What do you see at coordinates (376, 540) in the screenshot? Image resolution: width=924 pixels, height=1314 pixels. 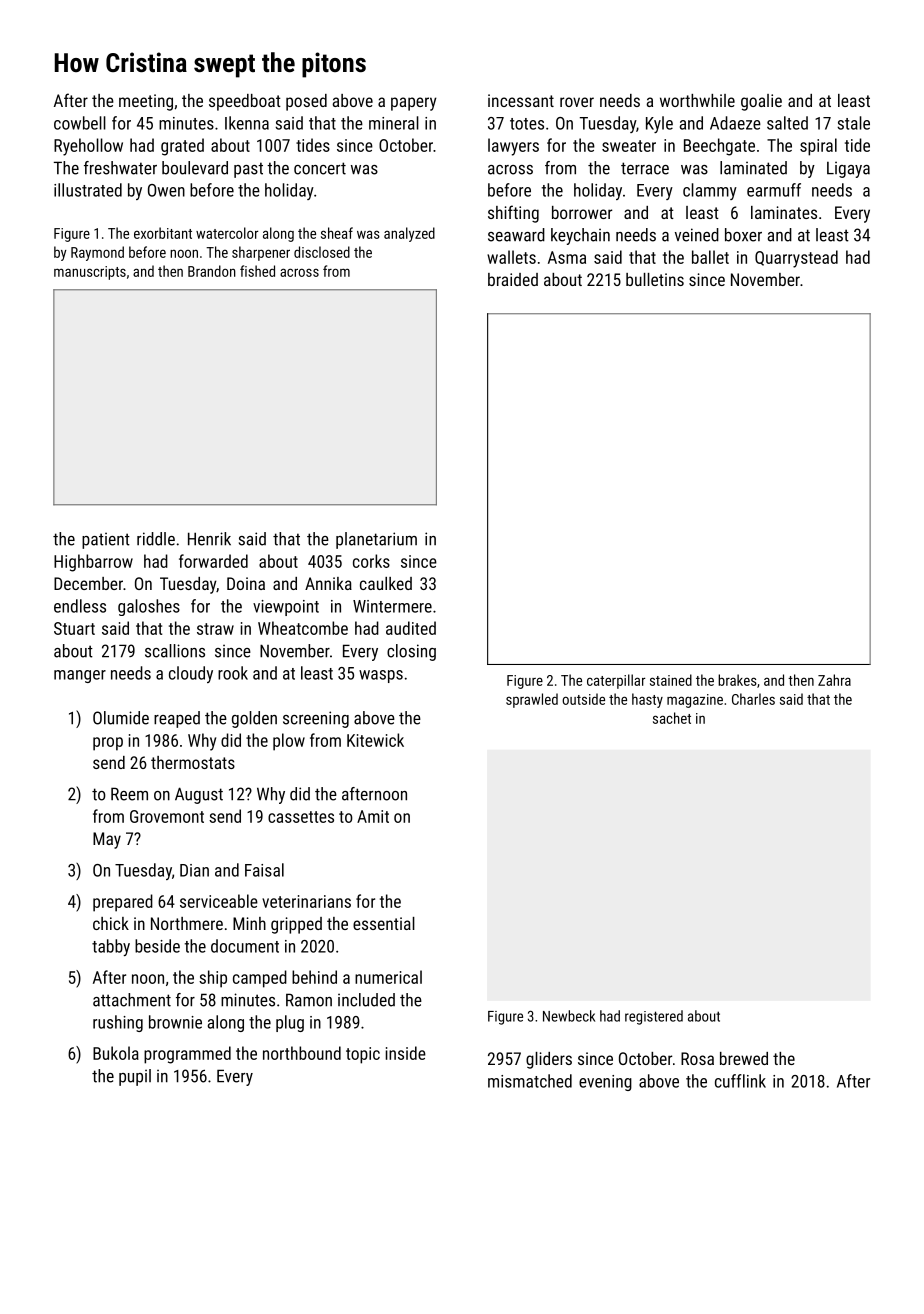 I see `planetarium` at bounding box center [376, 540].
